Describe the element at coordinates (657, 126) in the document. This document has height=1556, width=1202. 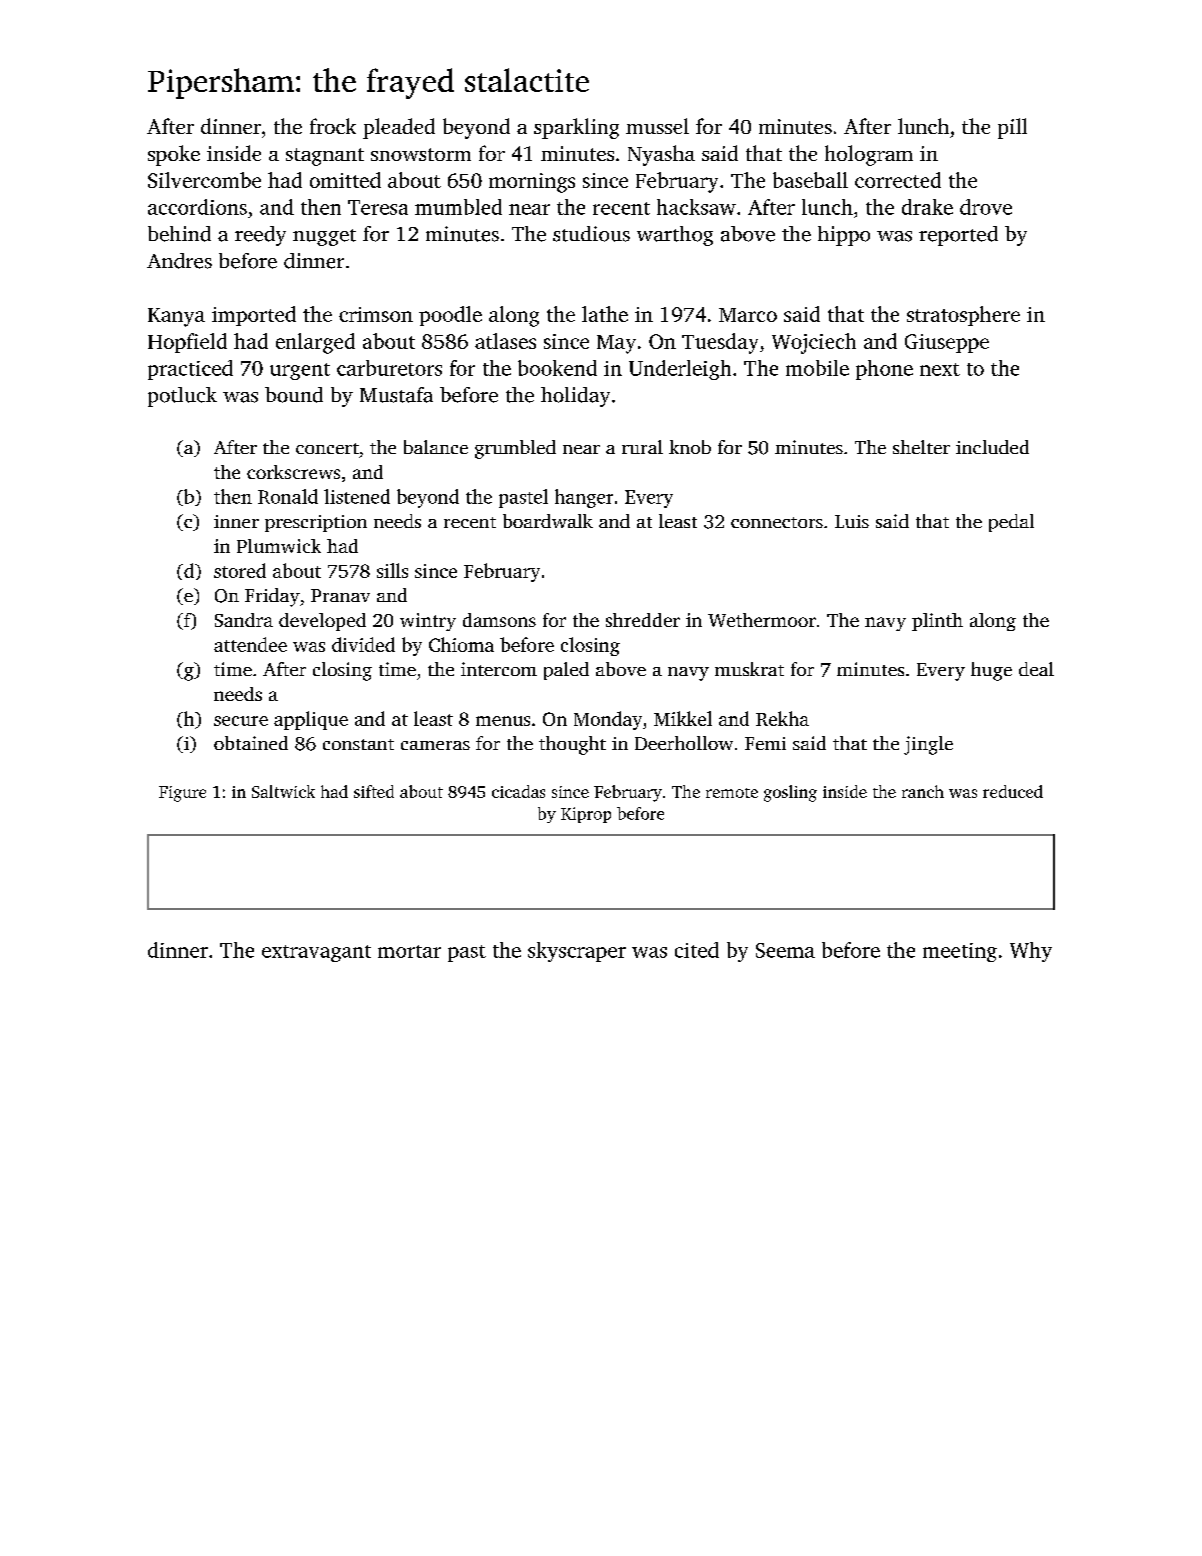
I see `mussel` at that location.
